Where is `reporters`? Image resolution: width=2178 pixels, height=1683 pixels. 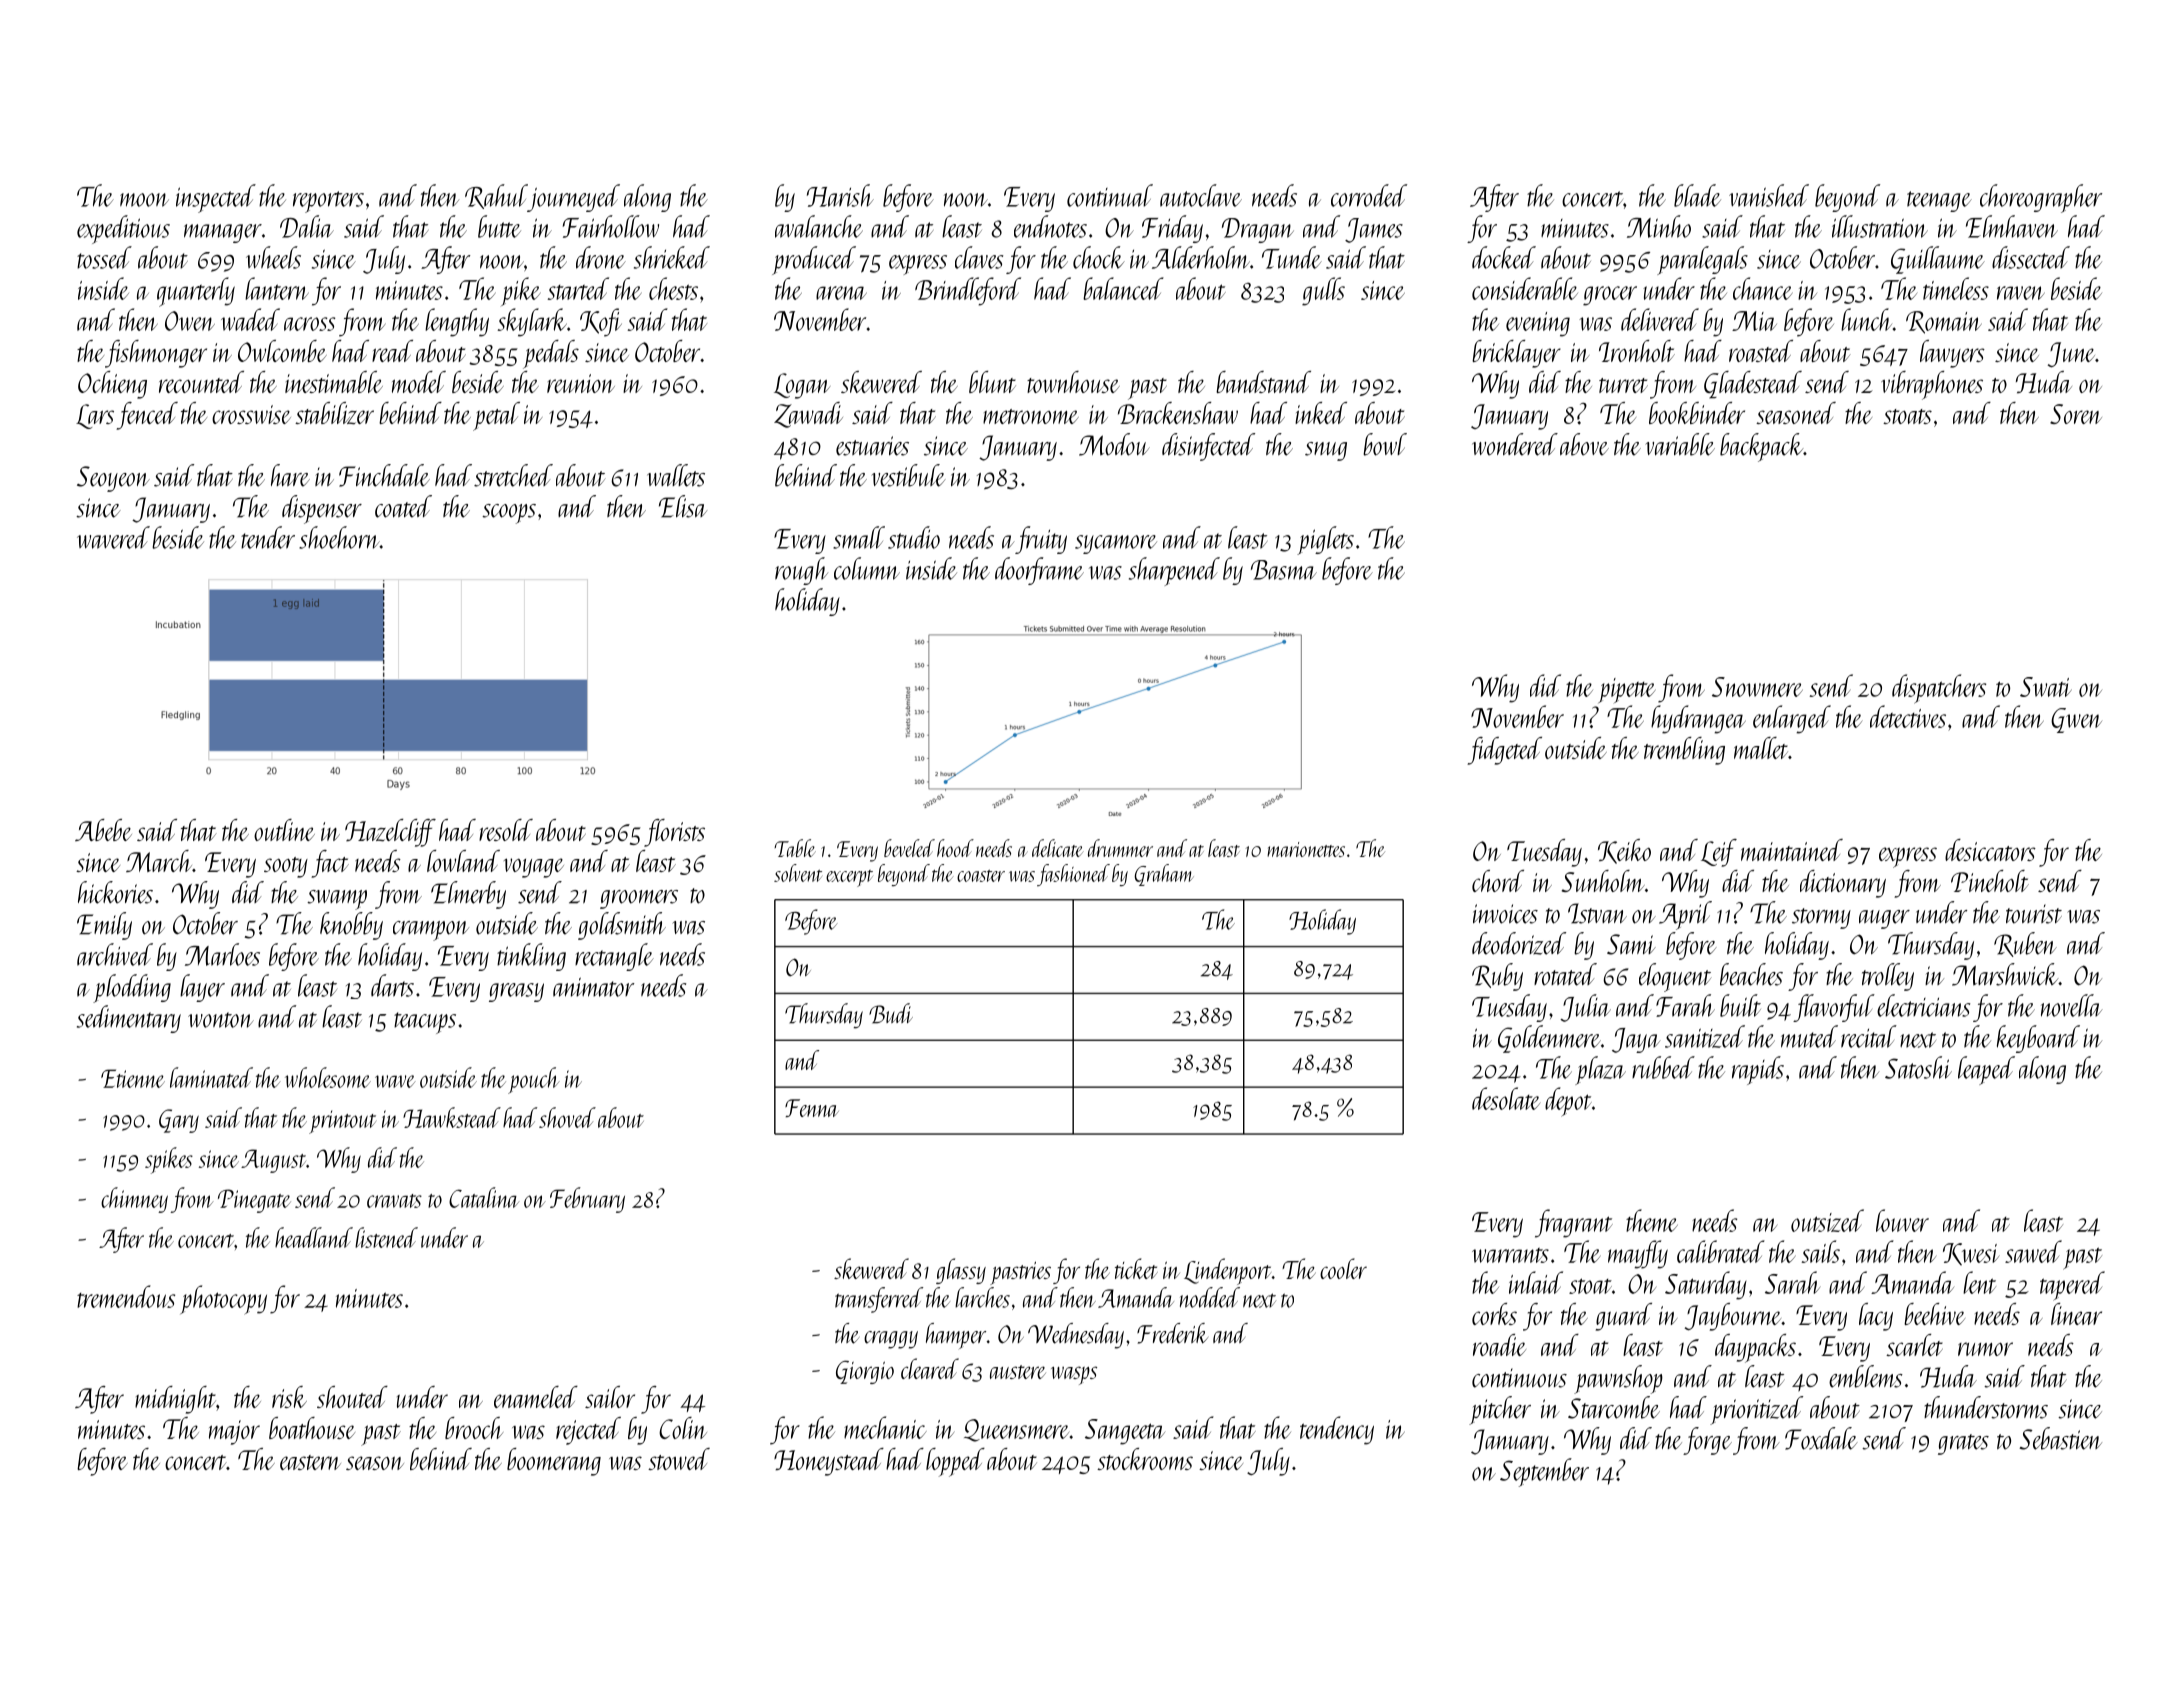 reporters is located at coordinates (328, 202).
